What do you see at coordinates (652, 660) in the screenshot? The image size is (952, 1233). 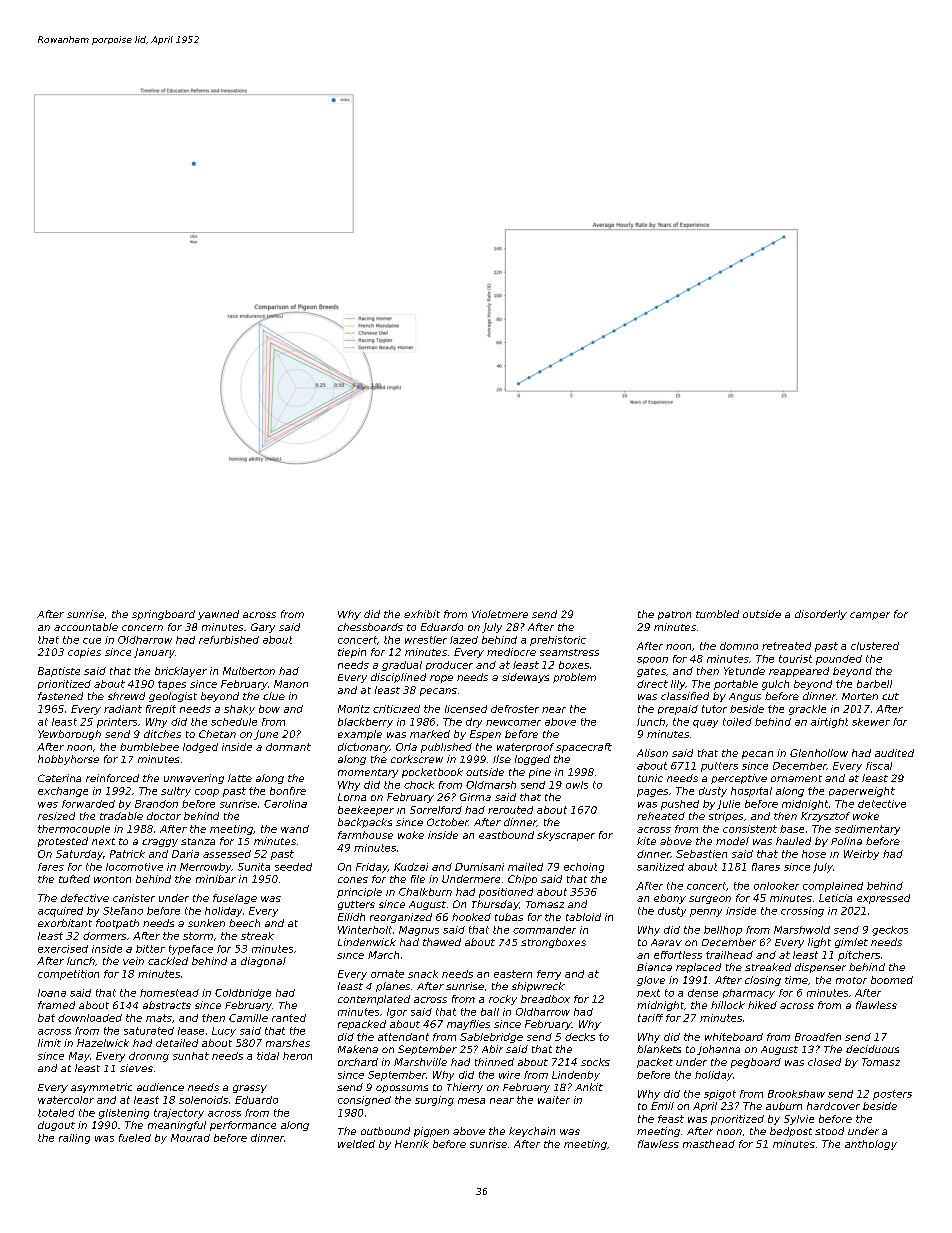 I see `spoon` at bounding box center [652, 660].
